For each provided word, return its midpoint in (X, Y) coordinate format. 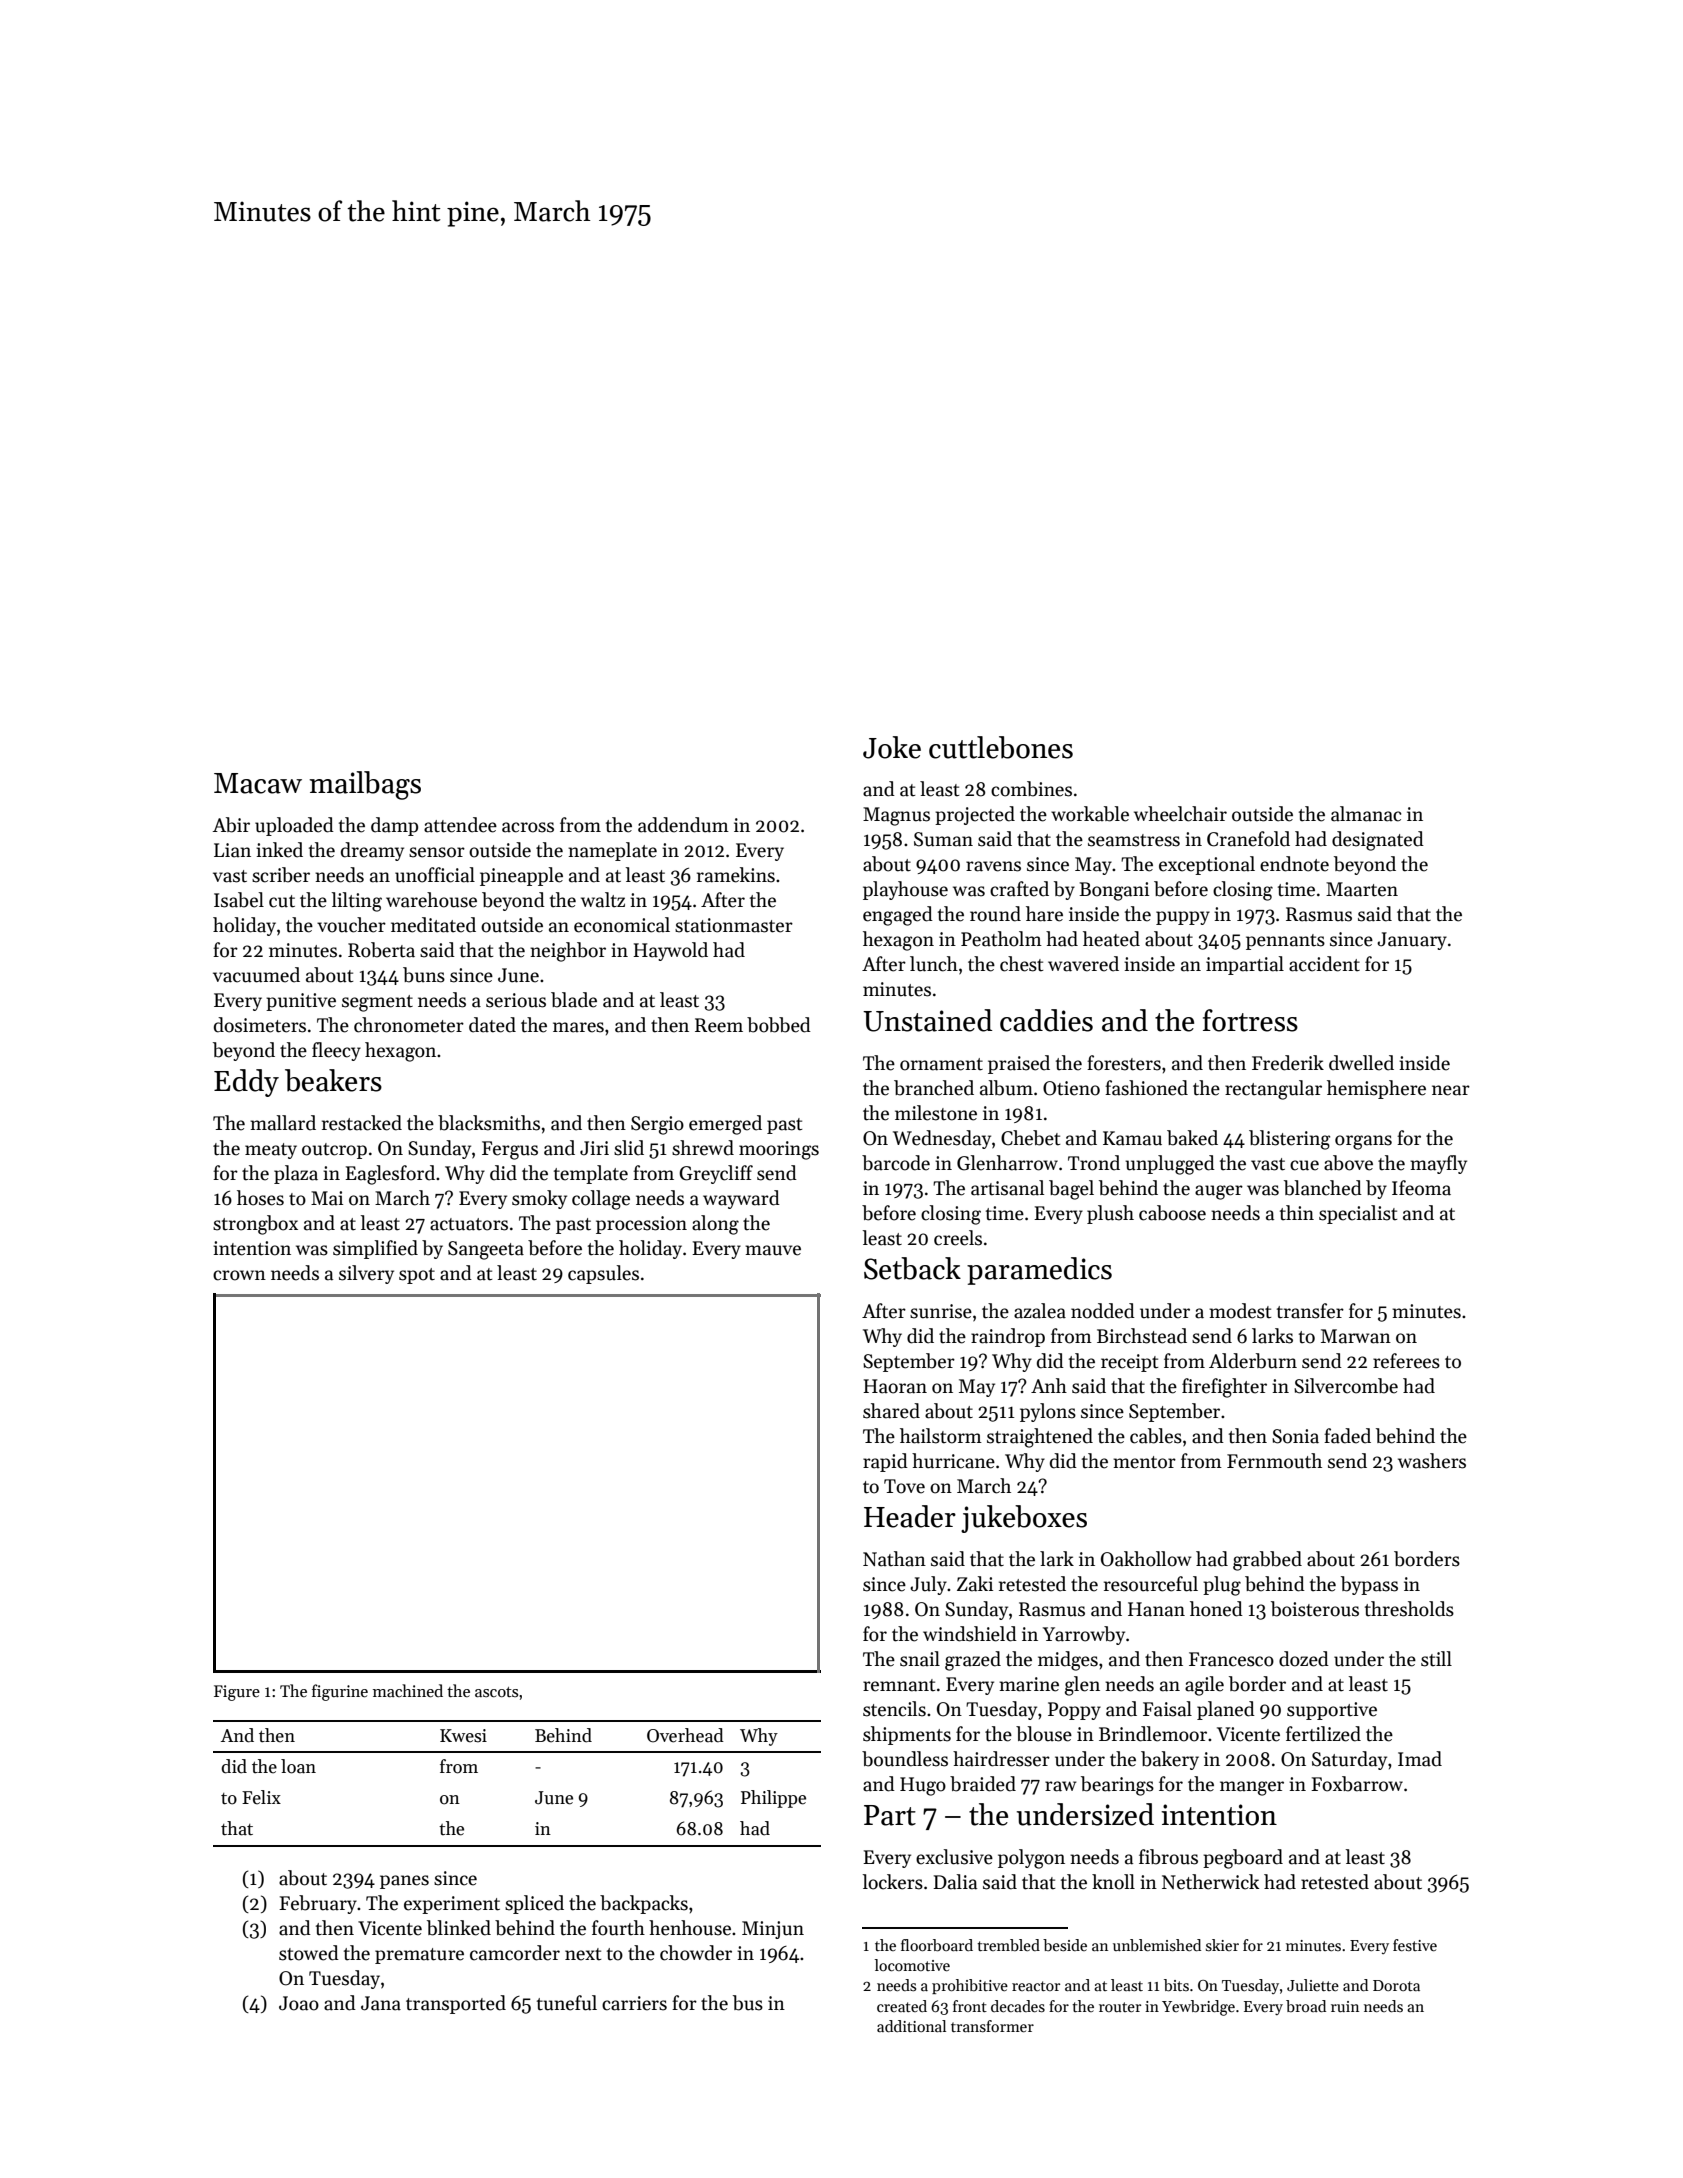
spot (417, 1276)
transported (456, 2004)
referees (1406, 1361)
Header (910, 1516)
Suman (943, 839)
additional (911, 2026)
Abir (231, 825)
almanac (1366, 814)
